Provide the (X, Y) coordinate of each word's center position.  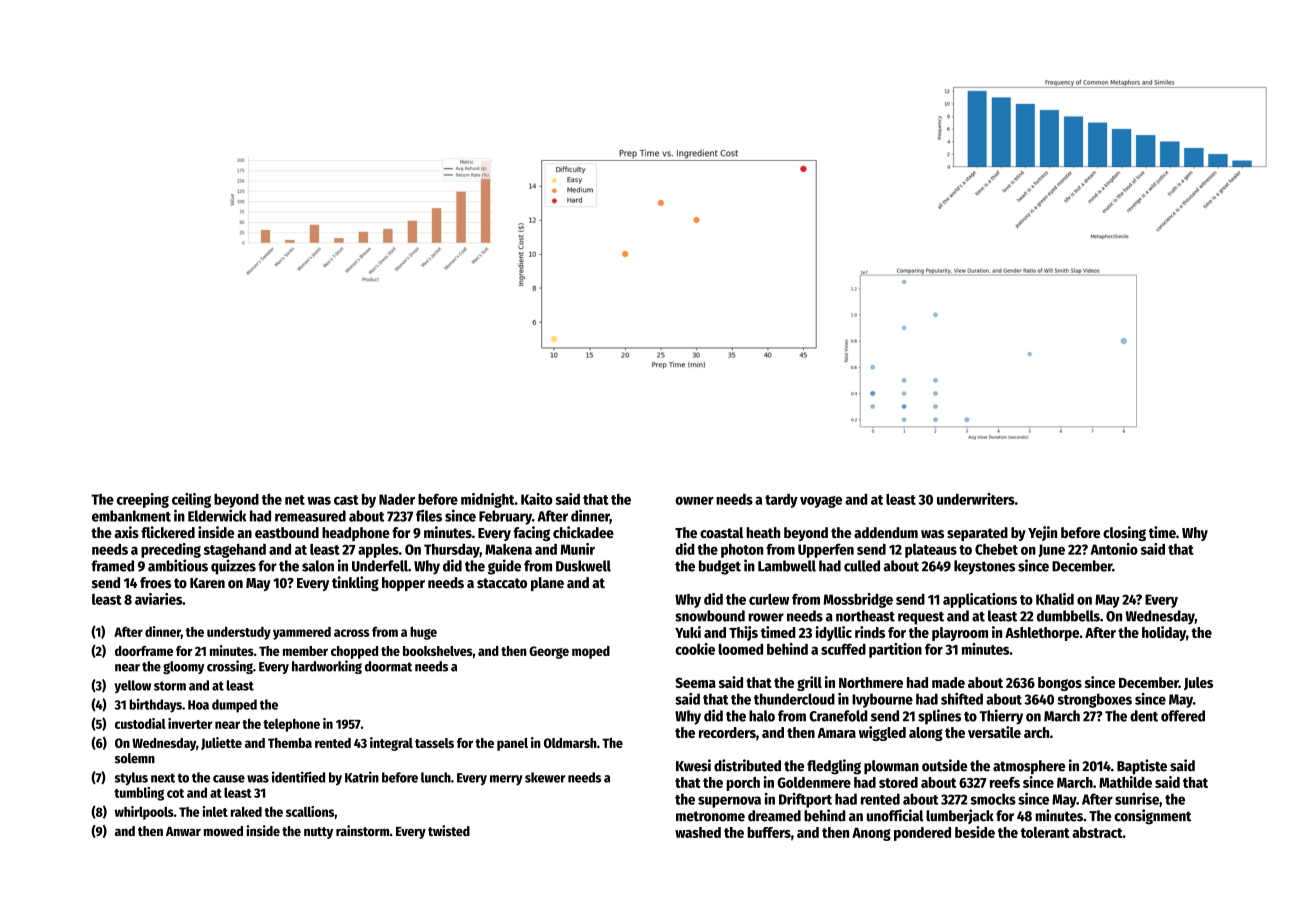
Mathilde (1125, 782)
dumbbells (1068, 616)
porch (743, 784)
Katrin (362, 777)
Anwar (183, 831)
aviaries (158, 599)
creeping (143, 500)
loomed (741, 649)
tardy (781, 501)
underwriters (976, 499)
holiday (1164, 633)
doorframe (144, 651)
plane (547, 584)
